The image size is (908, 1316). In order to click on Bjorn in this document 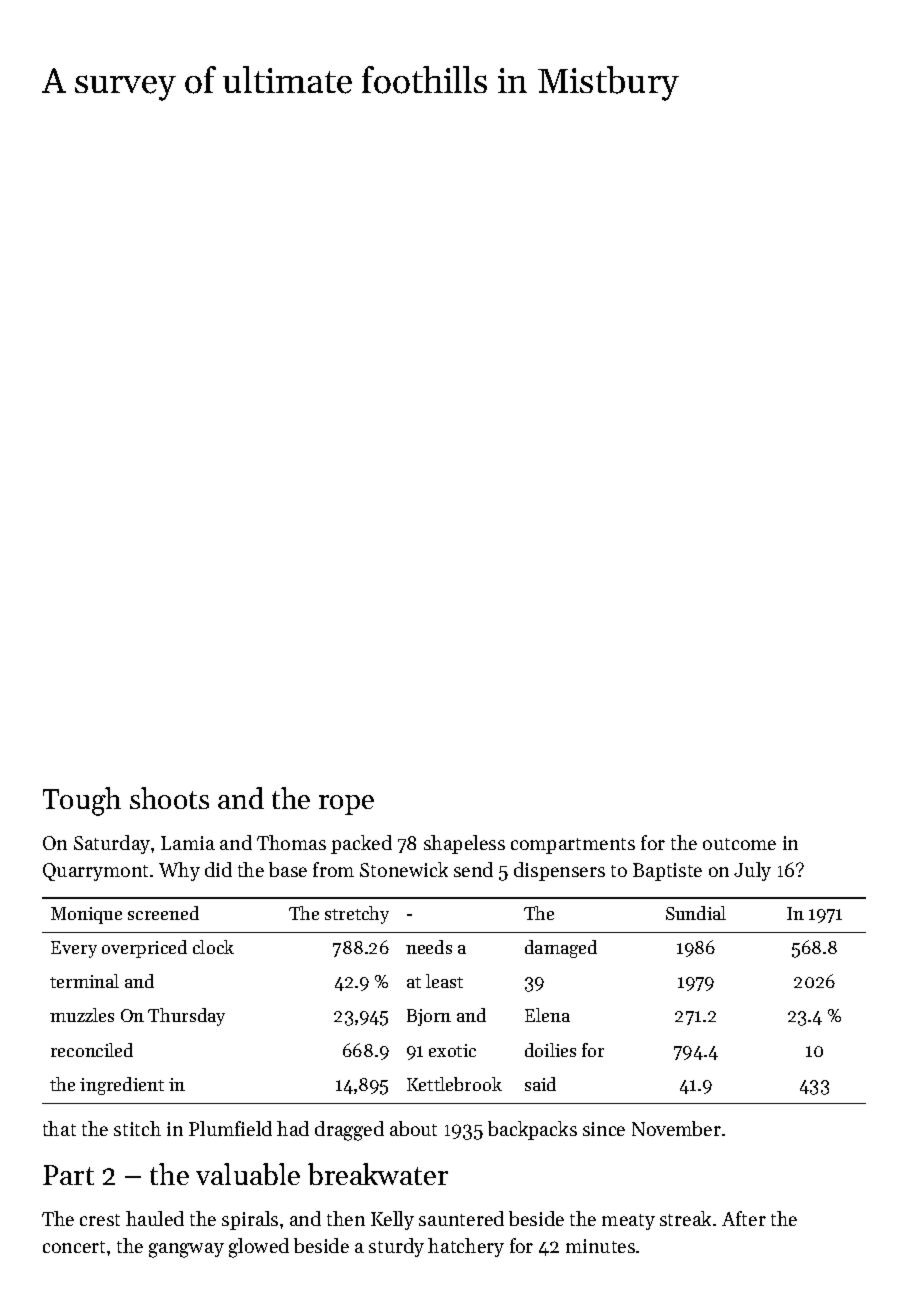, I will do `click(429, 1017)`.
